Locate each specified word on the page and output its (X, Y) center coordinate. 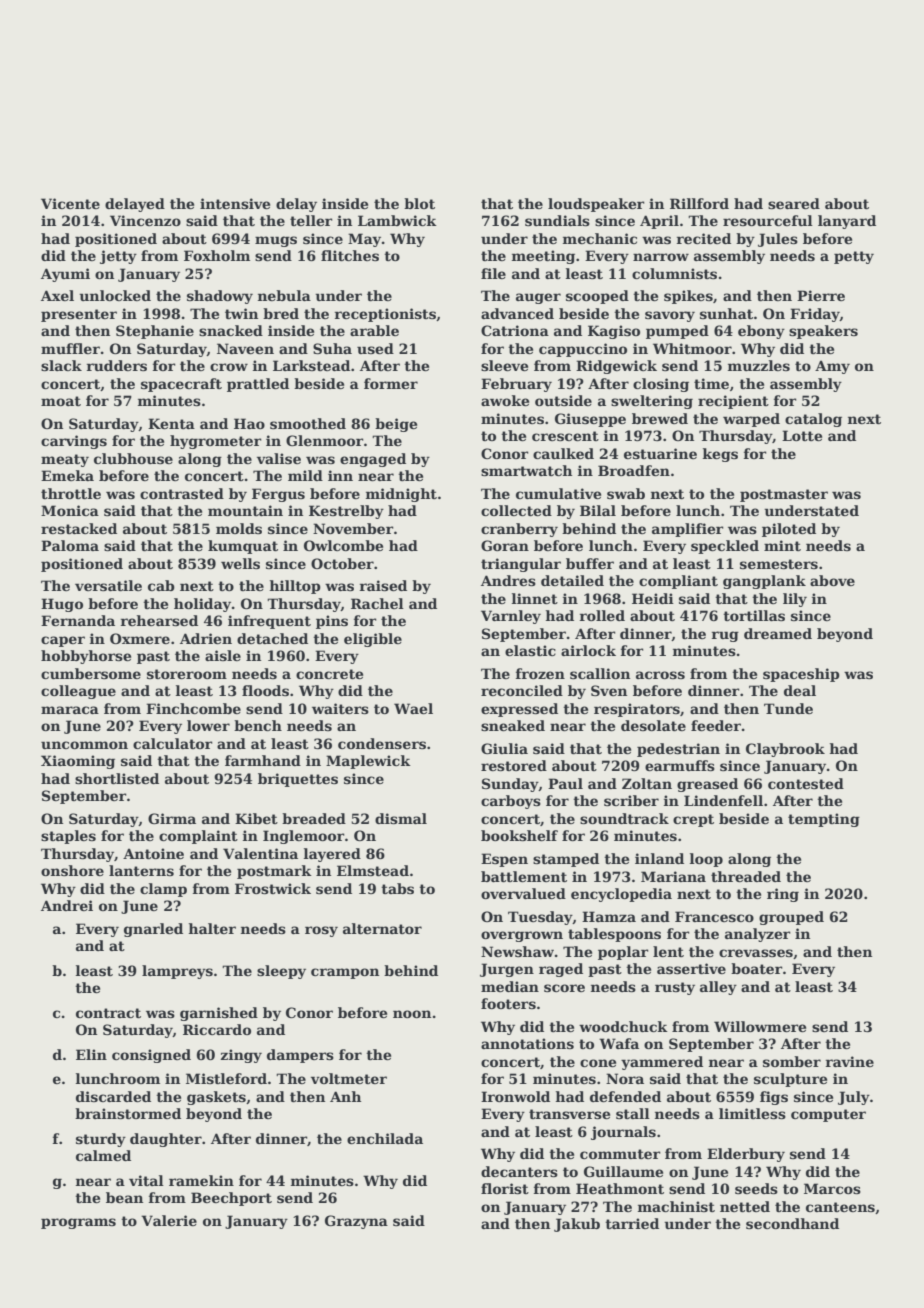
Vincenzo (145, 220)
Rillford (699, 203)
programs (78, 1223)
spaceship (801, 675)
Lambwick (397, 220)
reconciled (522, 690)
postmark (274, 872)
